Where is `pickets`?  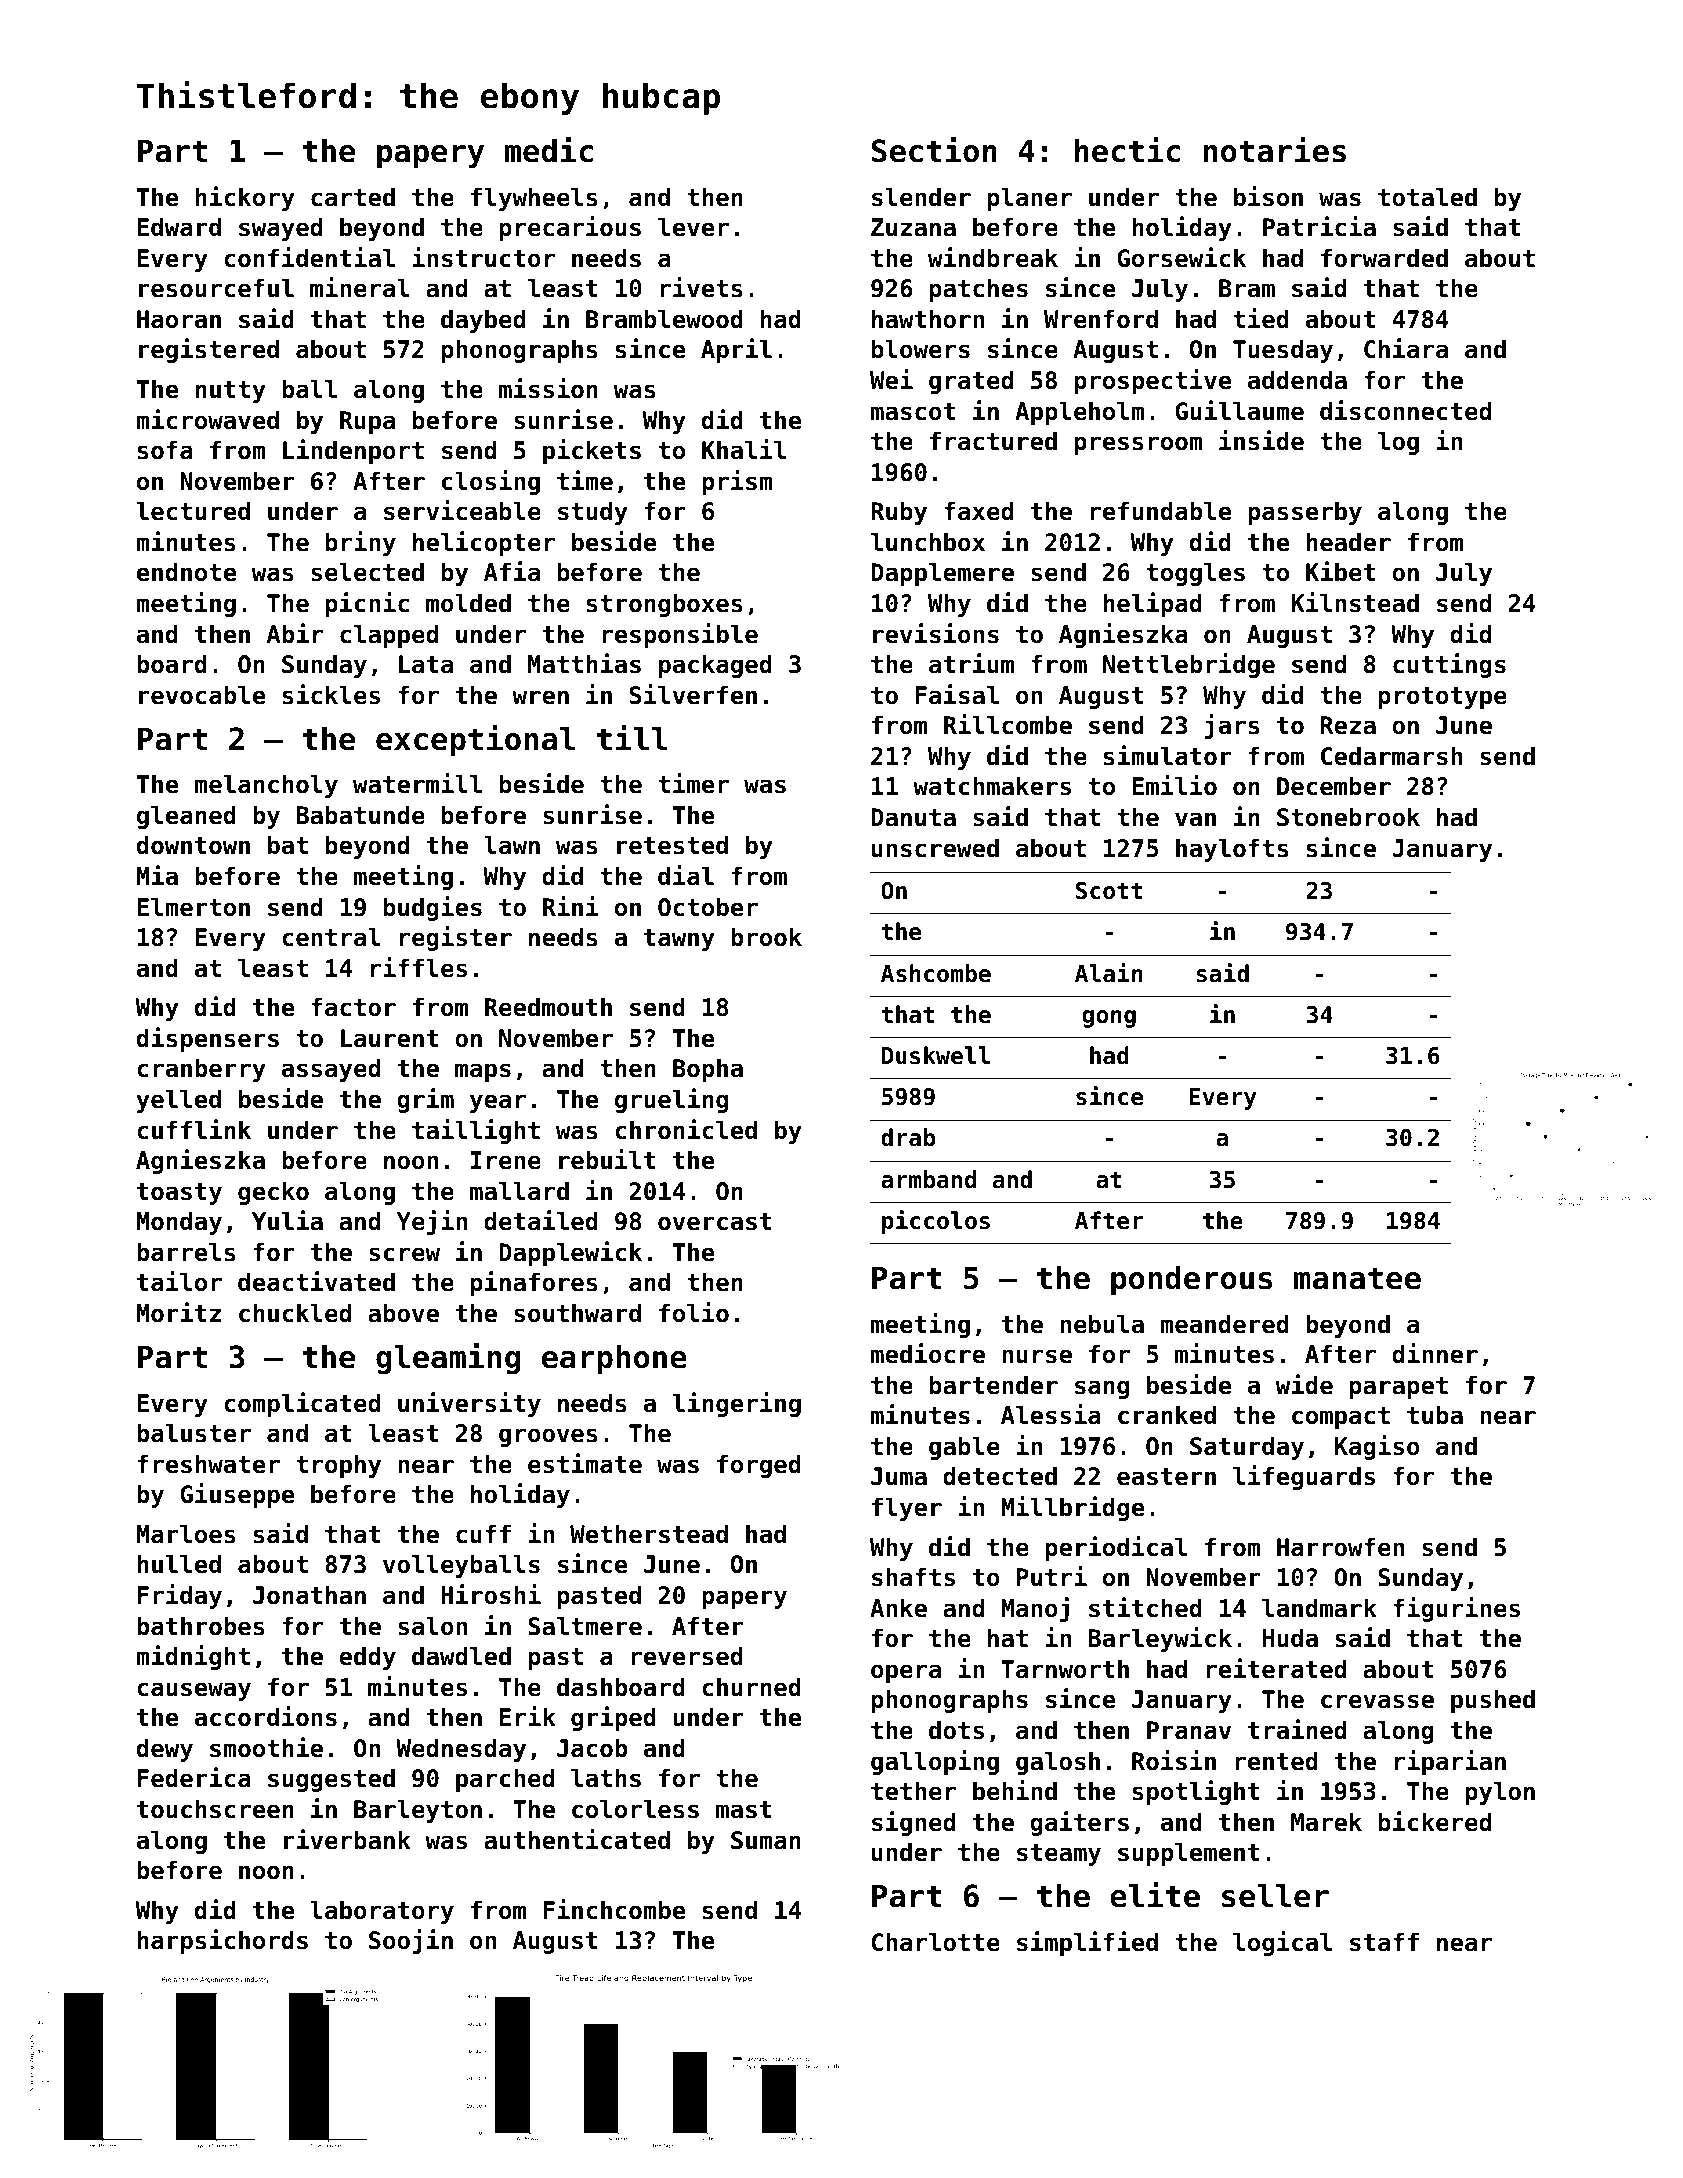 pickets is located at coordinates (592, 451).
